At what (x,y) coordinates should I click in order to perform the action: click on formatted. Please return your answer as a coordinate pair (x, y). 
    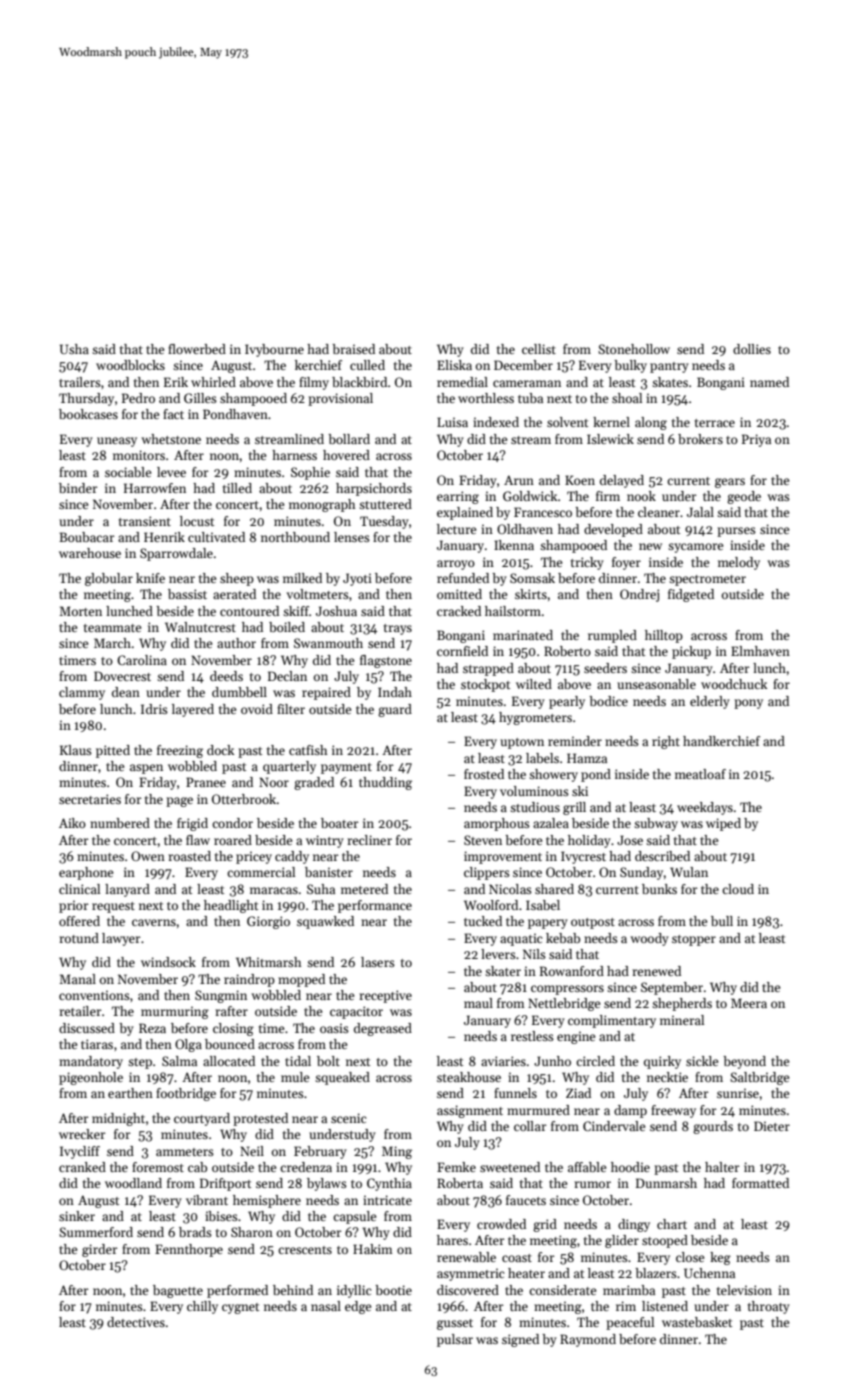
    Looking at the image, I should click on (760, 1183).
